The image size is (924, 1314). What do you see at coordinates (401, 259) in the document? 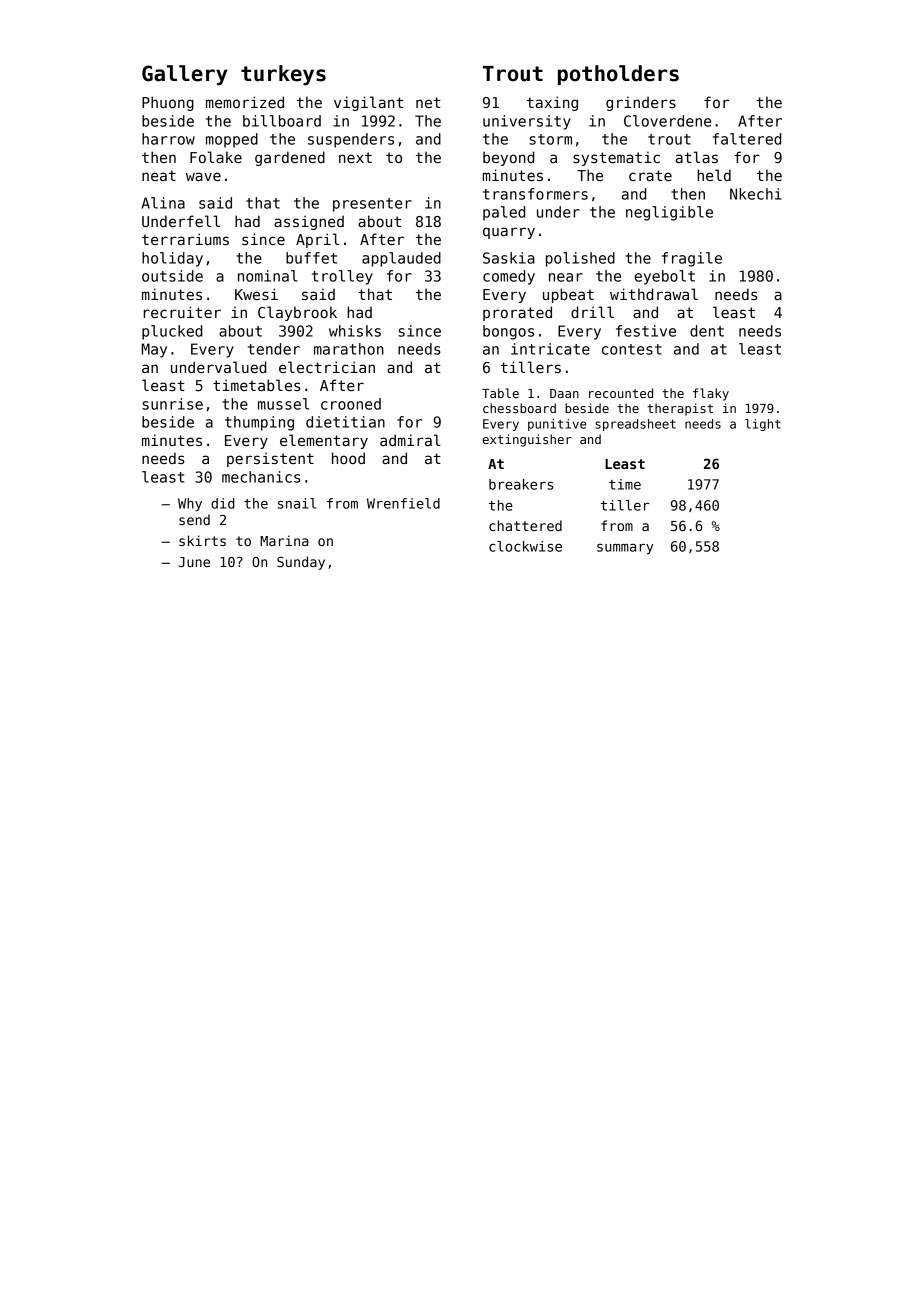
I see `applauded` at bounding box center [401, 259].
